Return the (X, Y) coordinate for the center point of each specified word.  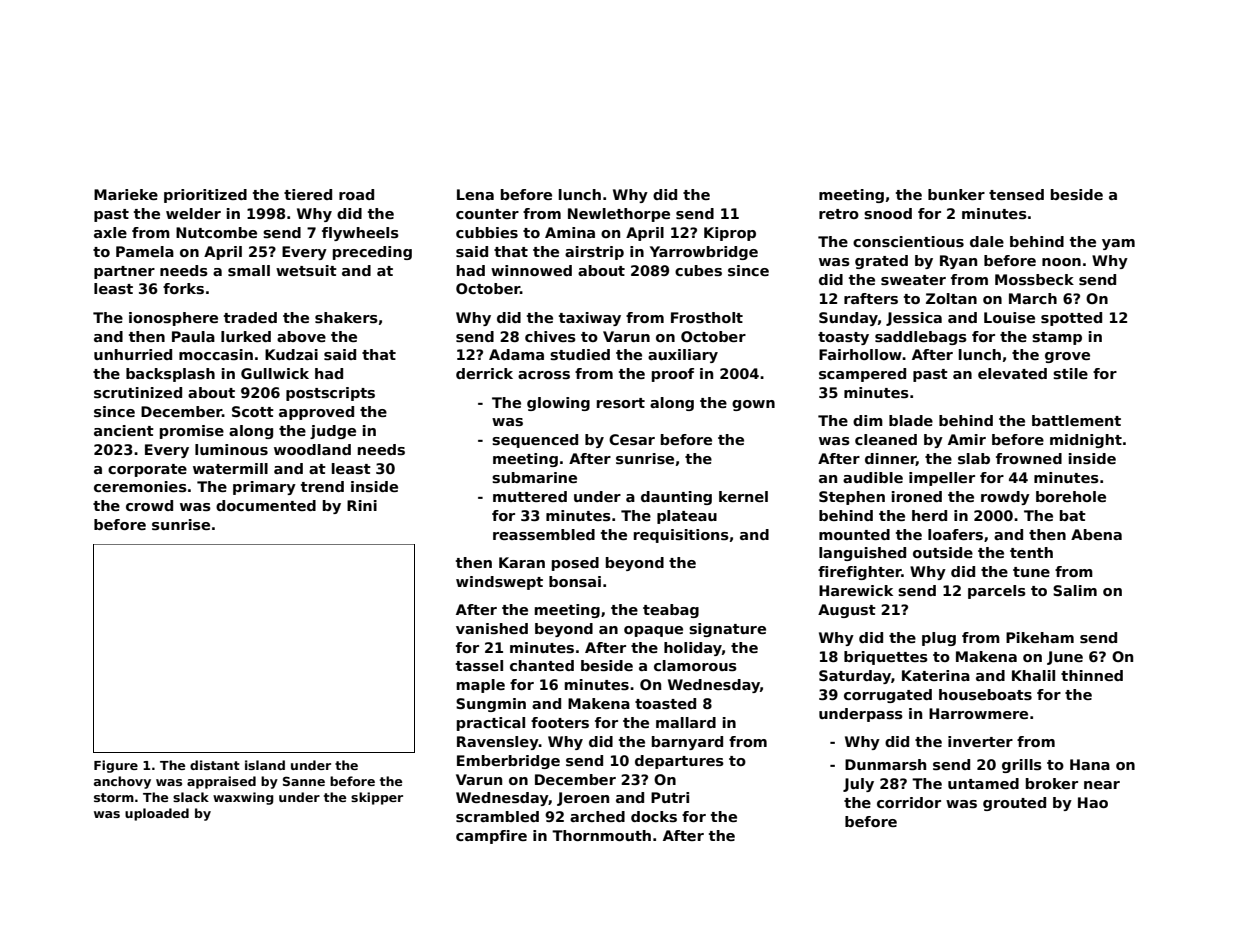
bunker (956, 194)
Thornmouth (601, 835)
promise (192, 432)
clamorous (695, 665)
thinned (1092, 675)
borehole (1071, 496)
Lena (475, 194)
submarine (534, 477)
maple (481, 686)
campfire (491, 837)
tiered (308, 194)
